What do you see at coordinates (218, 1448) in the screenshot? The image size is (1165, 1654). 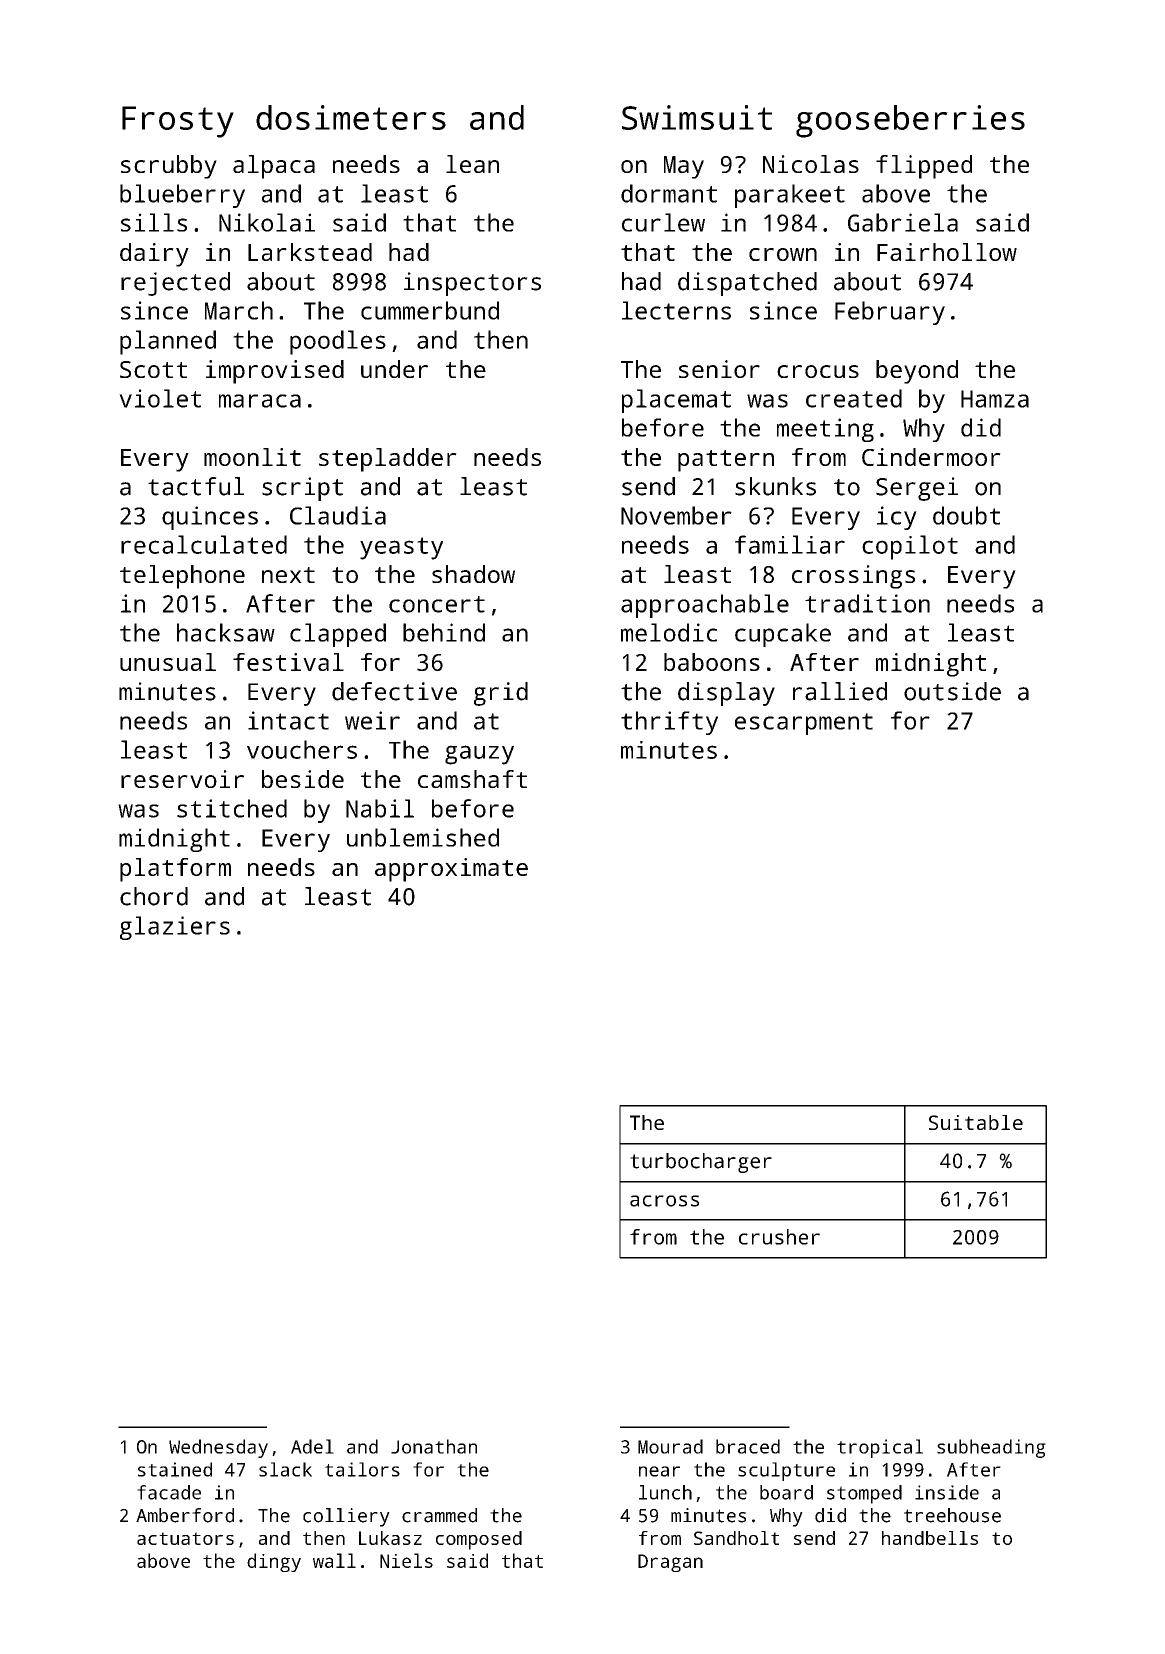 I see `Wednesday` at bounding box center [218, 1448].
